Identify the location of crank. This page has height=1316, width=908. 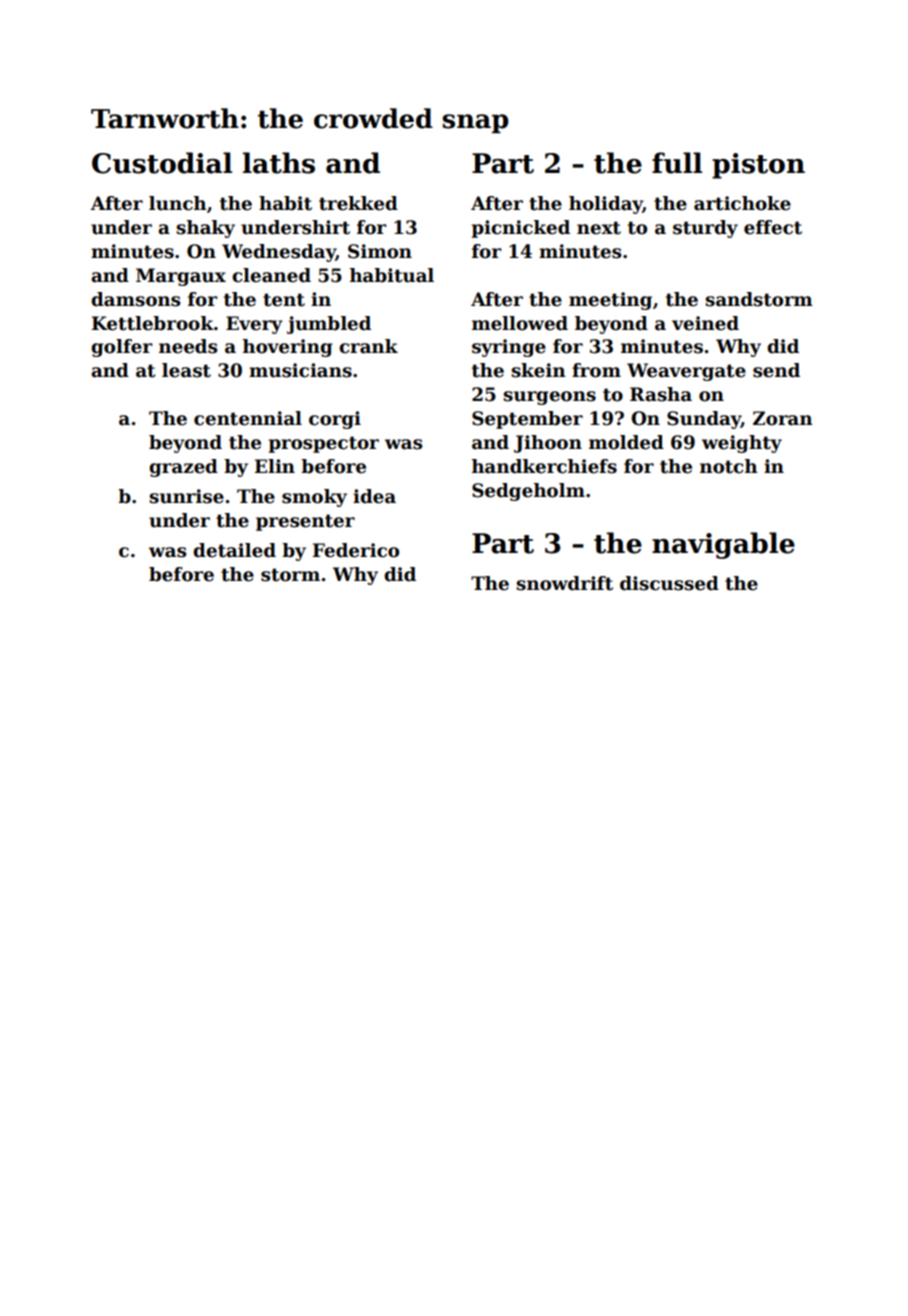
(368, 346).
